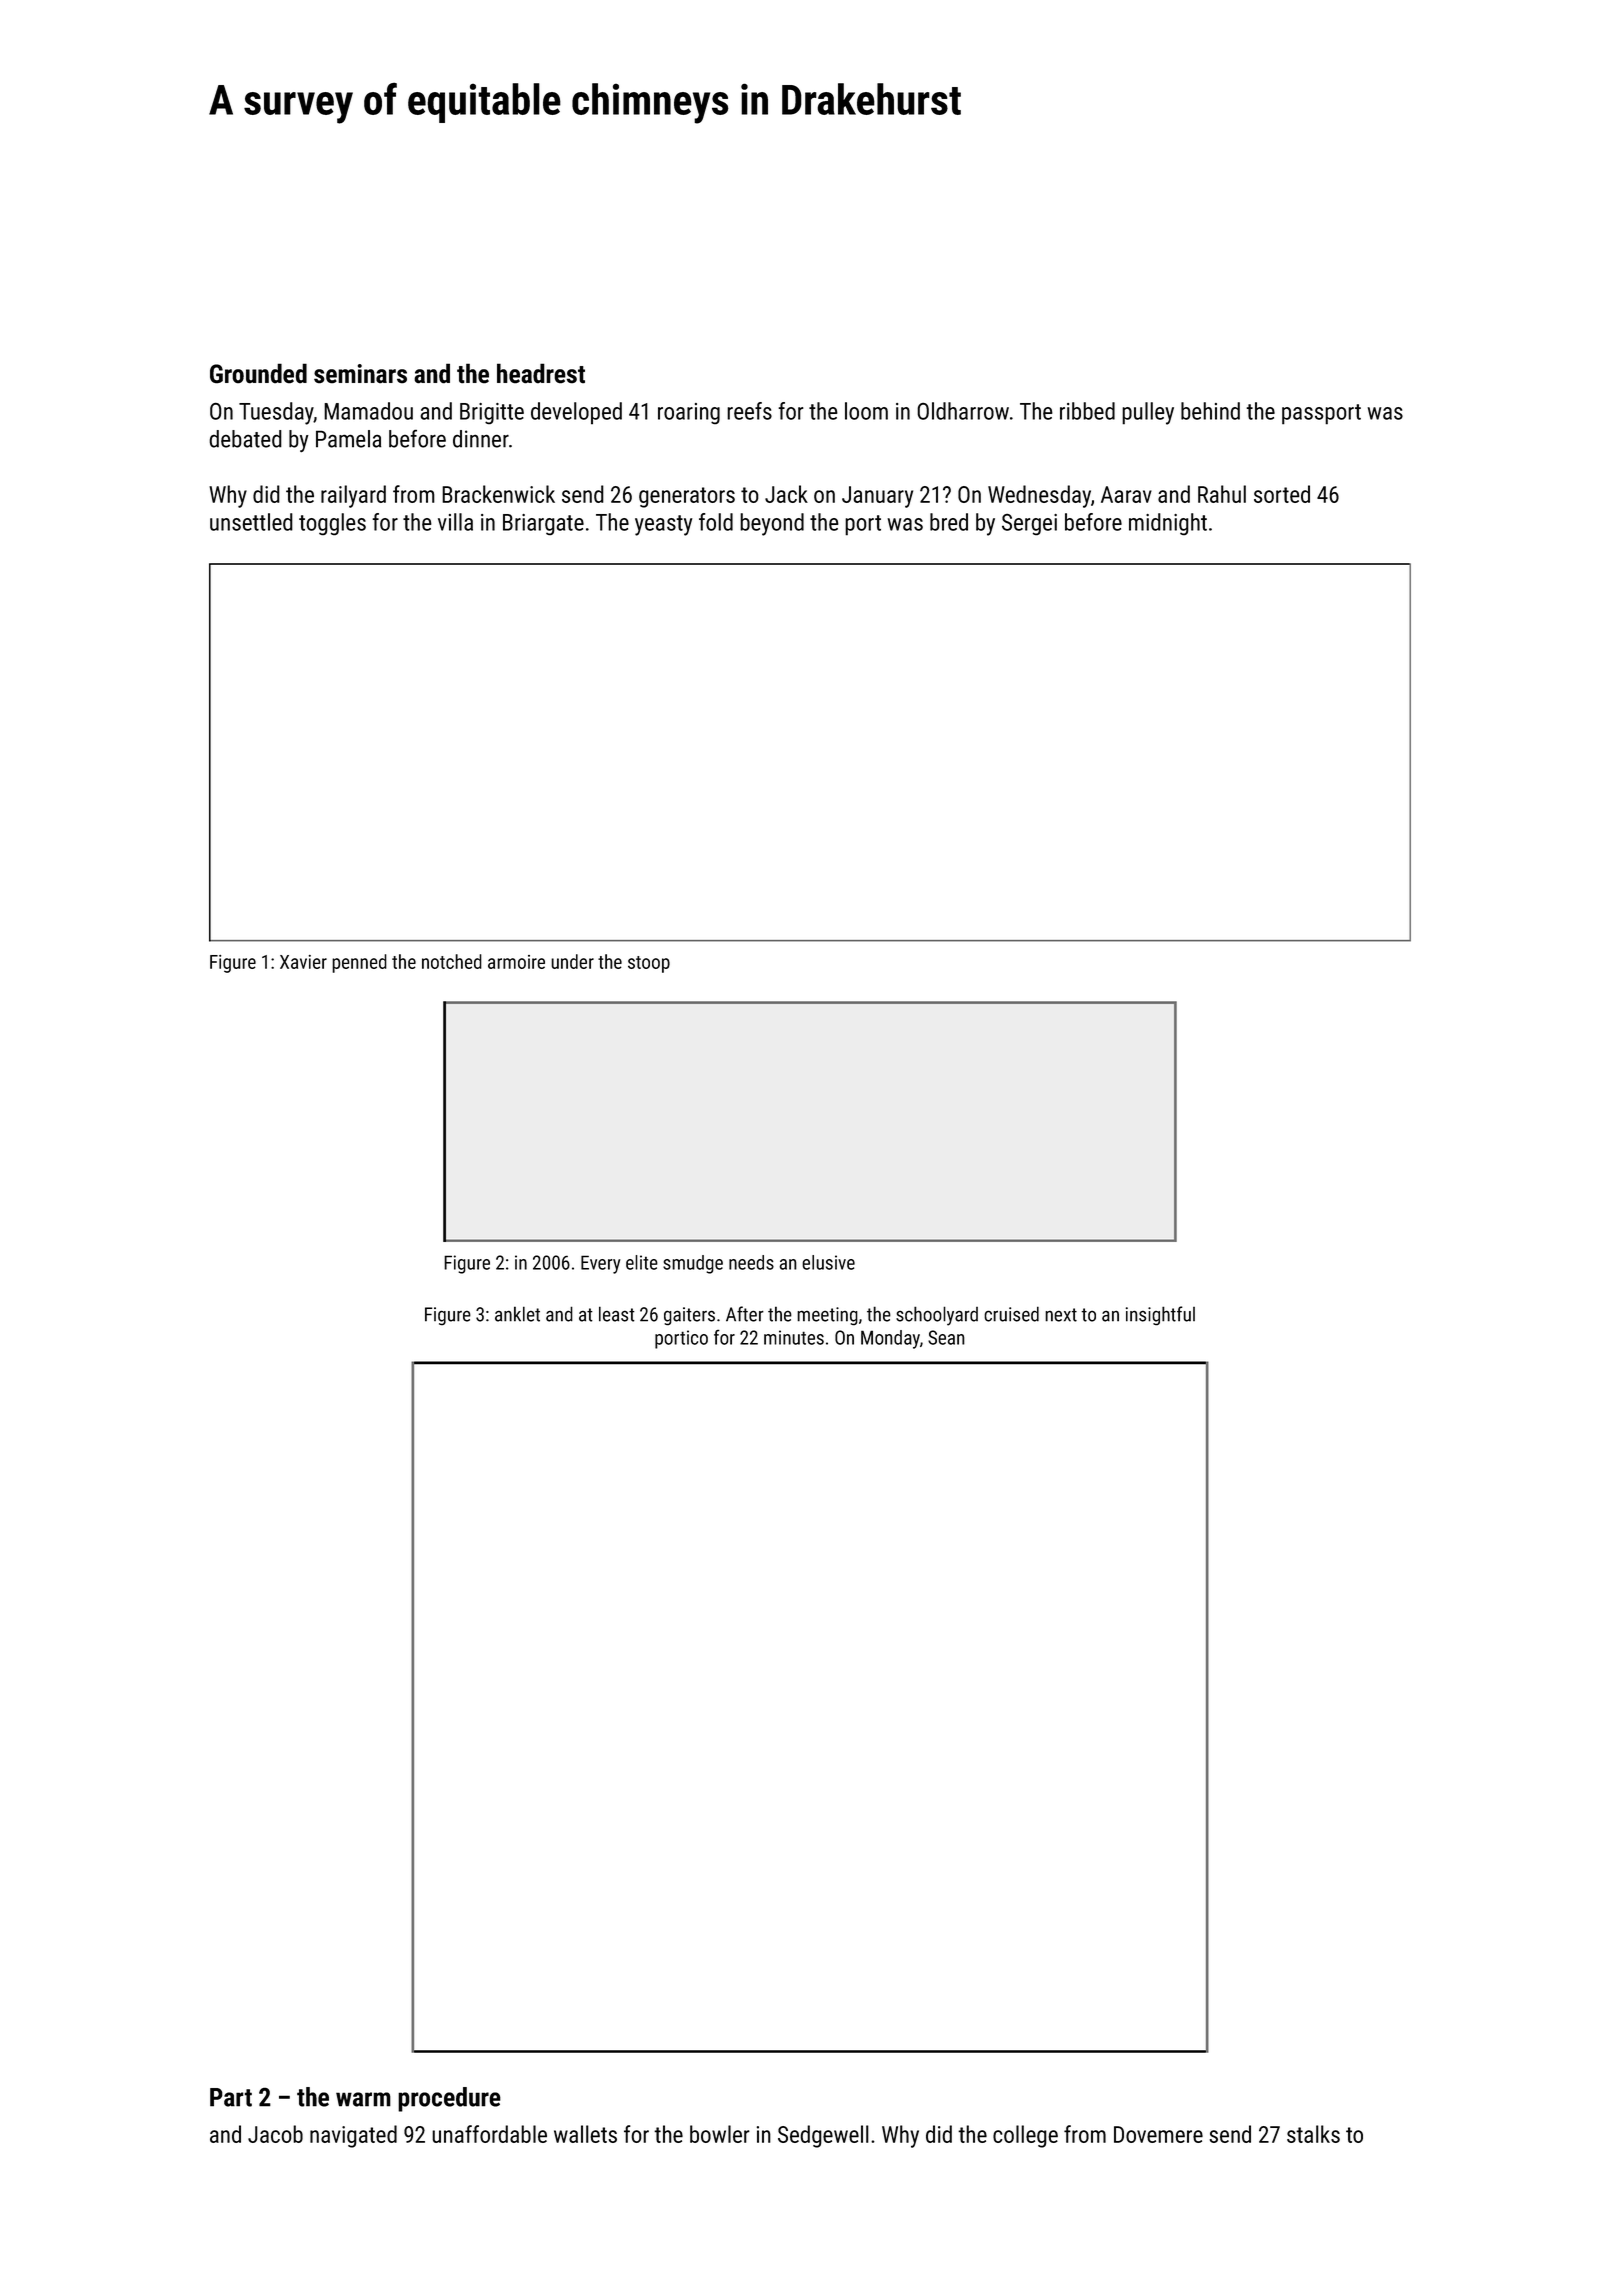 This screenshot has height=2292, width=1620. I want to click on armoire, so click(516, 962).
